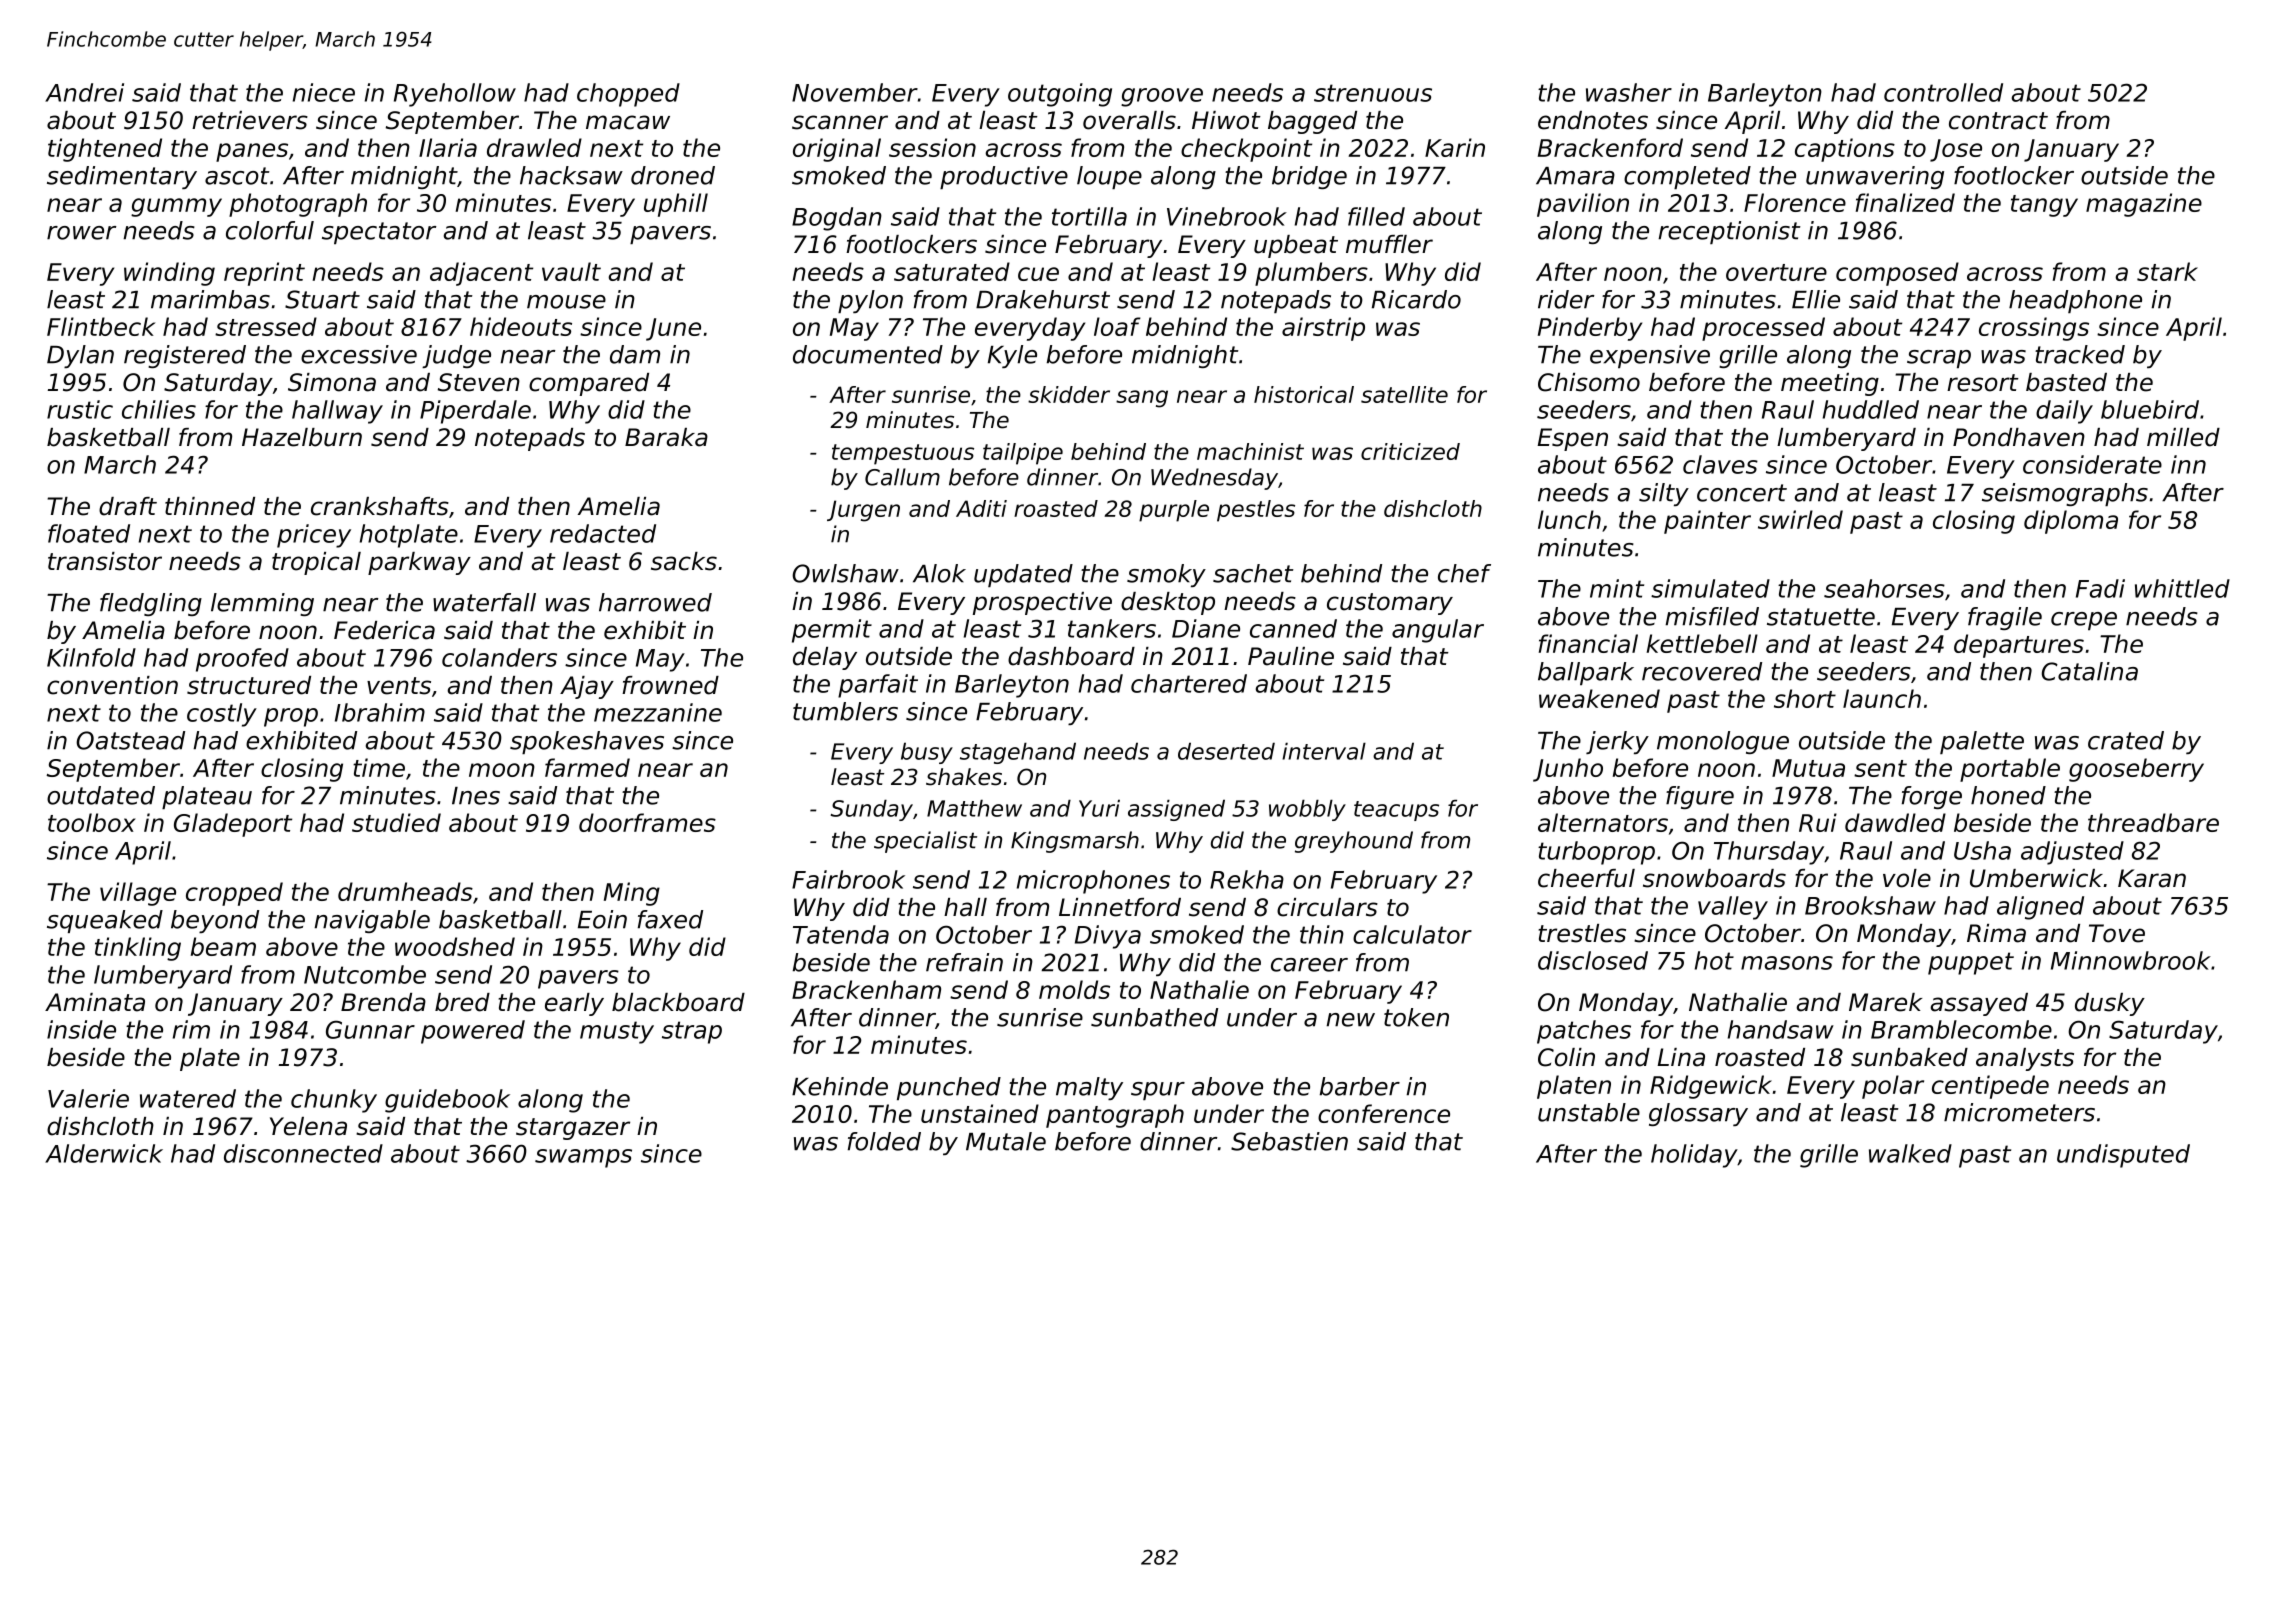  Describe the element at coordinates (2126, 740) in the screenshot. I see `crated` at that location.
